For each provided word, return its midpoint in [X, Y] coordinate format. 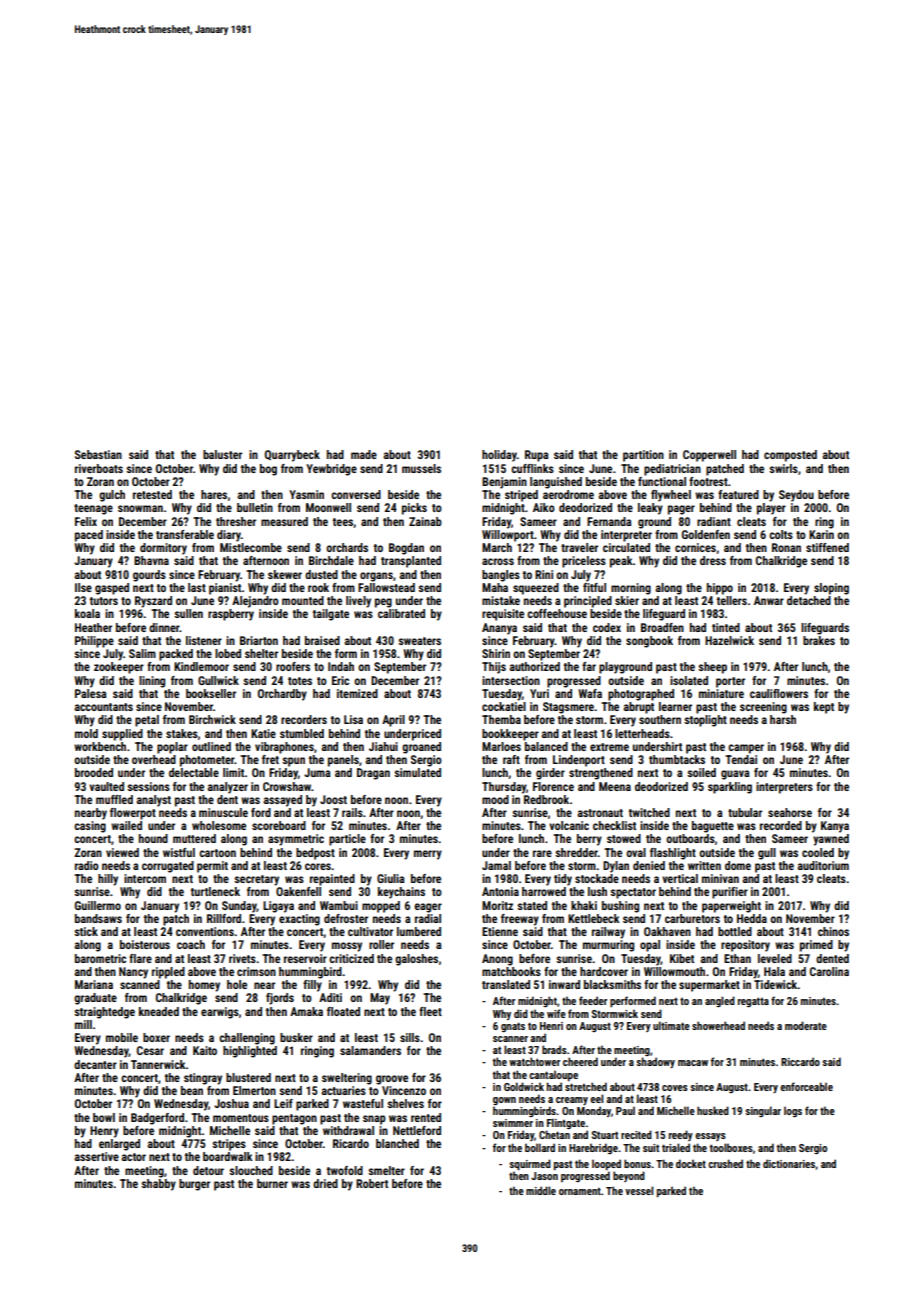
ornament [580, 1191]
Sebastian [98, 454]
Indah [341, 666]
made [364, 454]
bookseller [211, 693]
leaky [650, 509]
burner [272, 1183]
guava [735, 775]
